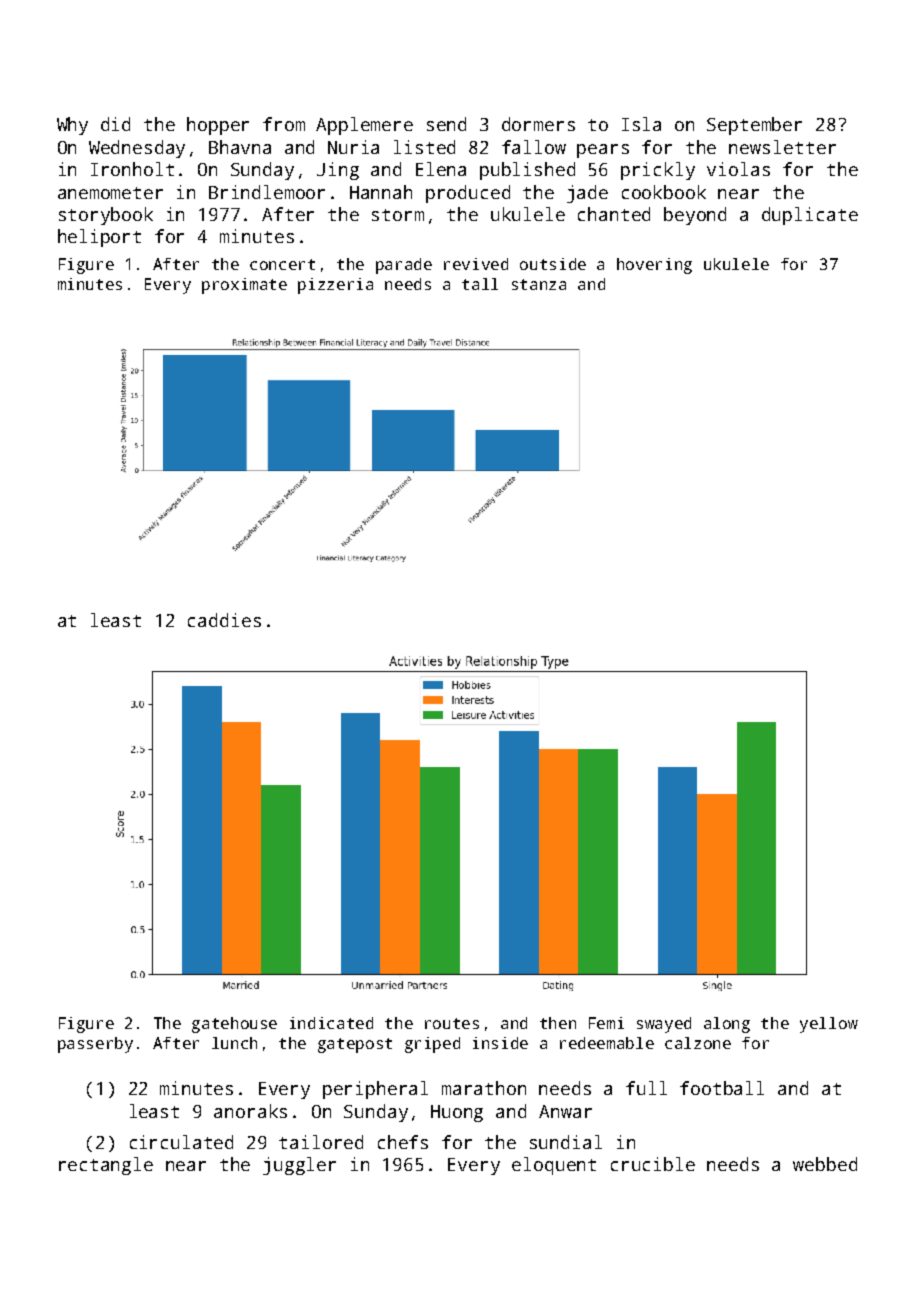  Describe the element at coordinates (825, 1164) in the screenshot. I see `webbed` at that location.
